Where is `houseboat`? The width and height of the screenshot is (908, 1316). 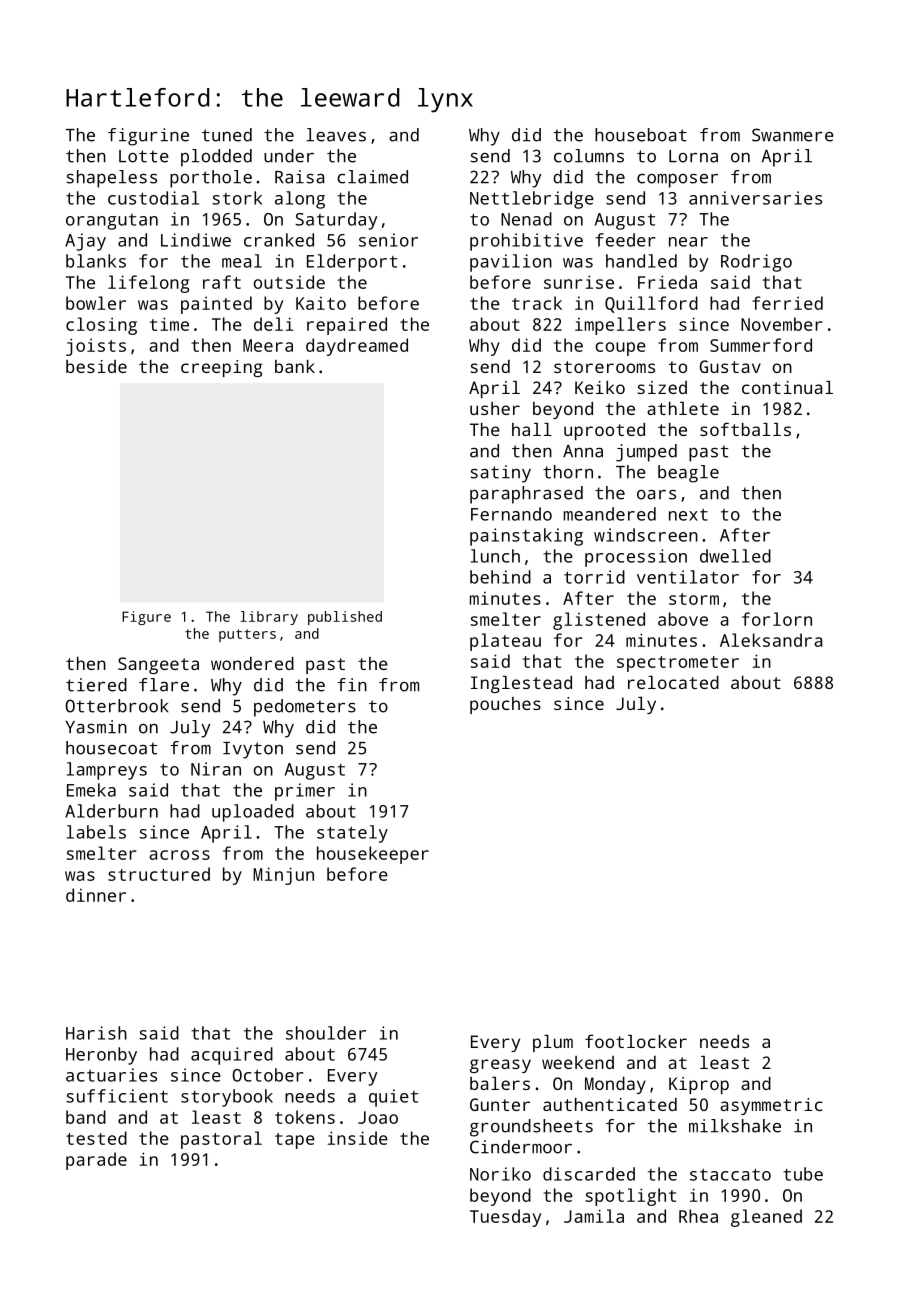
houseboat is located at coordinates (641, 135).
